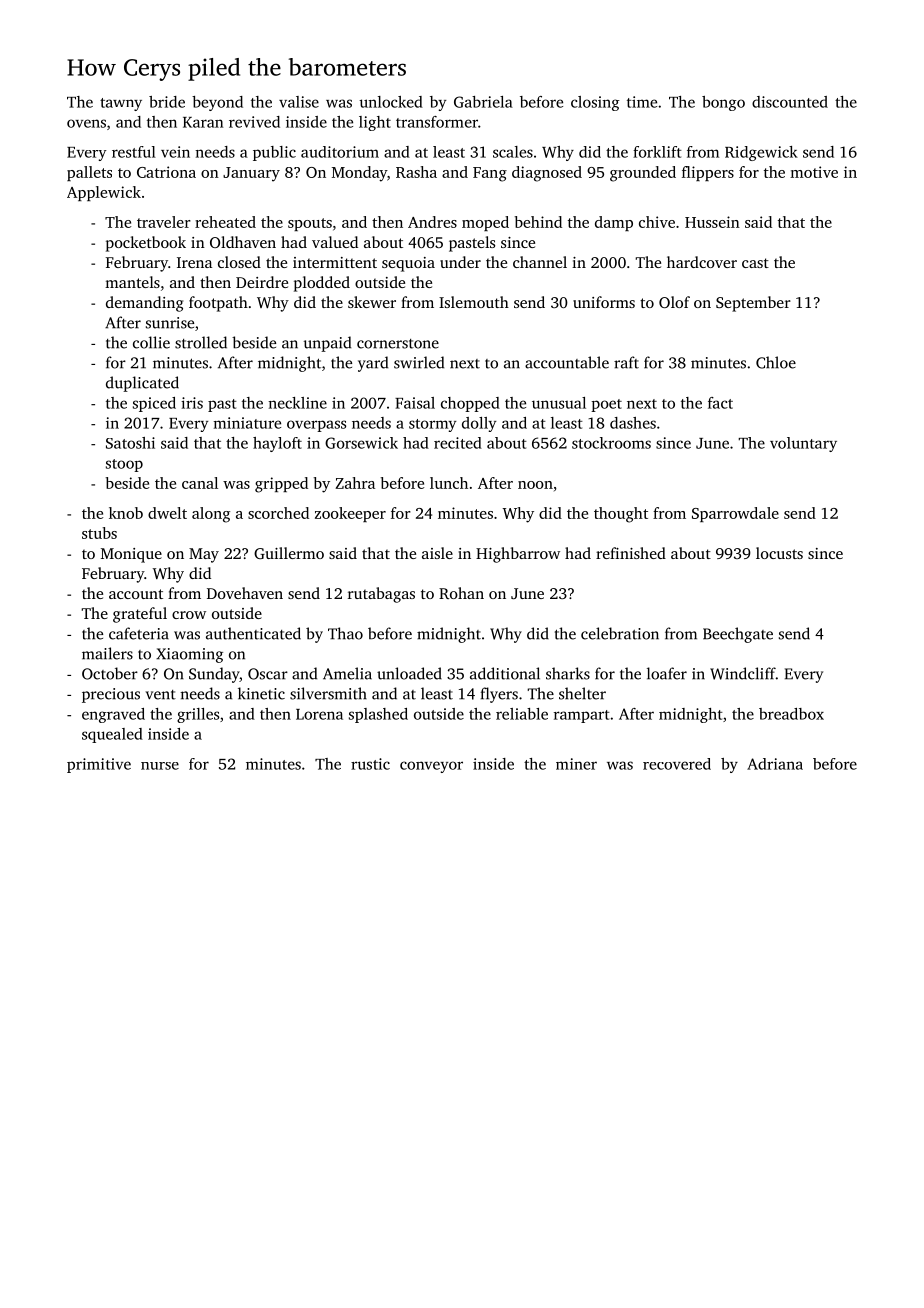 The height and width of the screenshot is (1308, 924). I want to click on yard, so click(373, 364).
